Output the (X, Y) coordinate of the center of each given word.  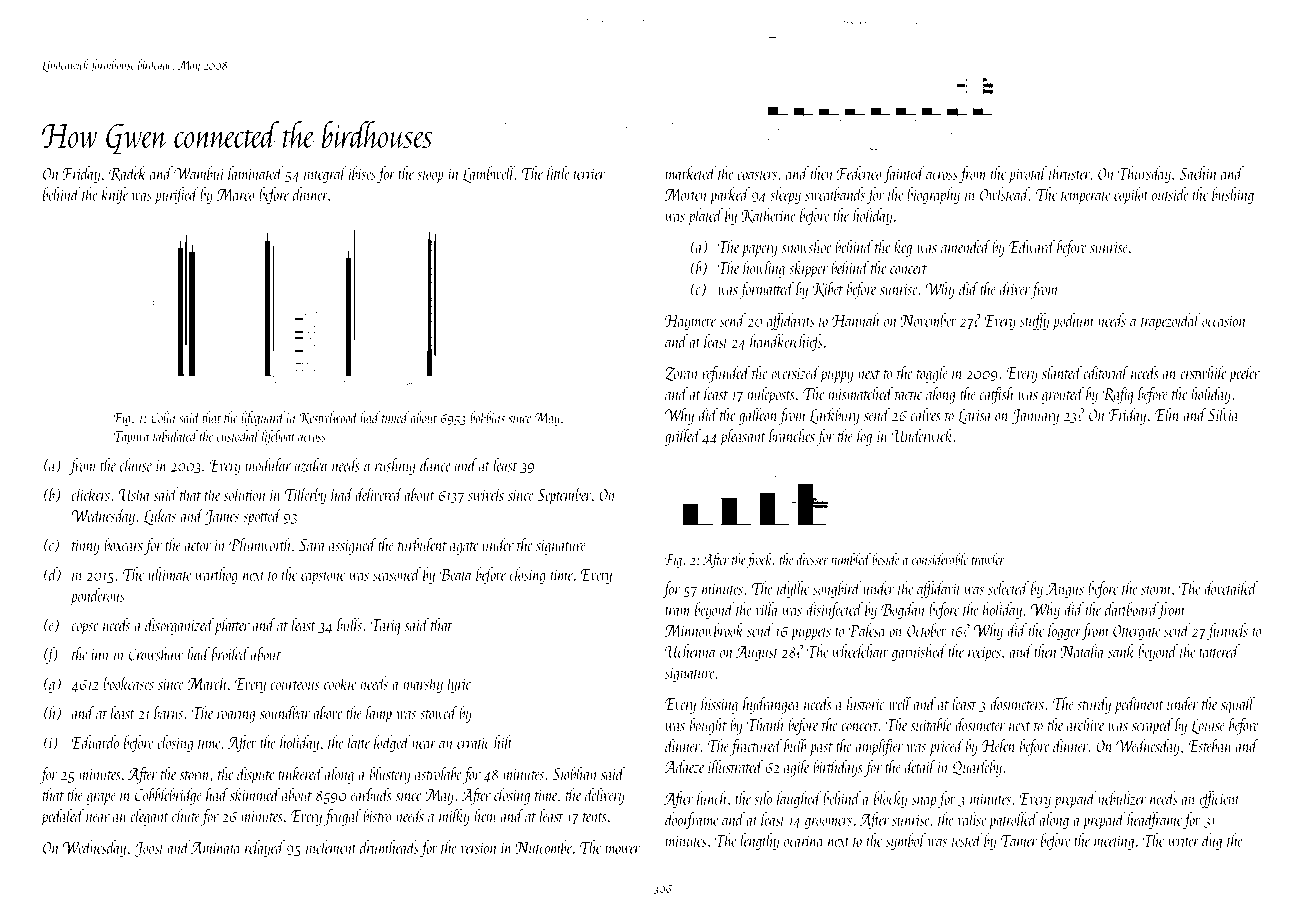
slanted (1062, 372)
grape (101, 799)
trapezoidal (1170, 322)
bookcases (128, 683)
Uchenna (690, 651)
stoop (430, 177)
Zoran (681, 374)
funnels (1227, 631)
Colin (163, 417)
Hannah (855, 320)
